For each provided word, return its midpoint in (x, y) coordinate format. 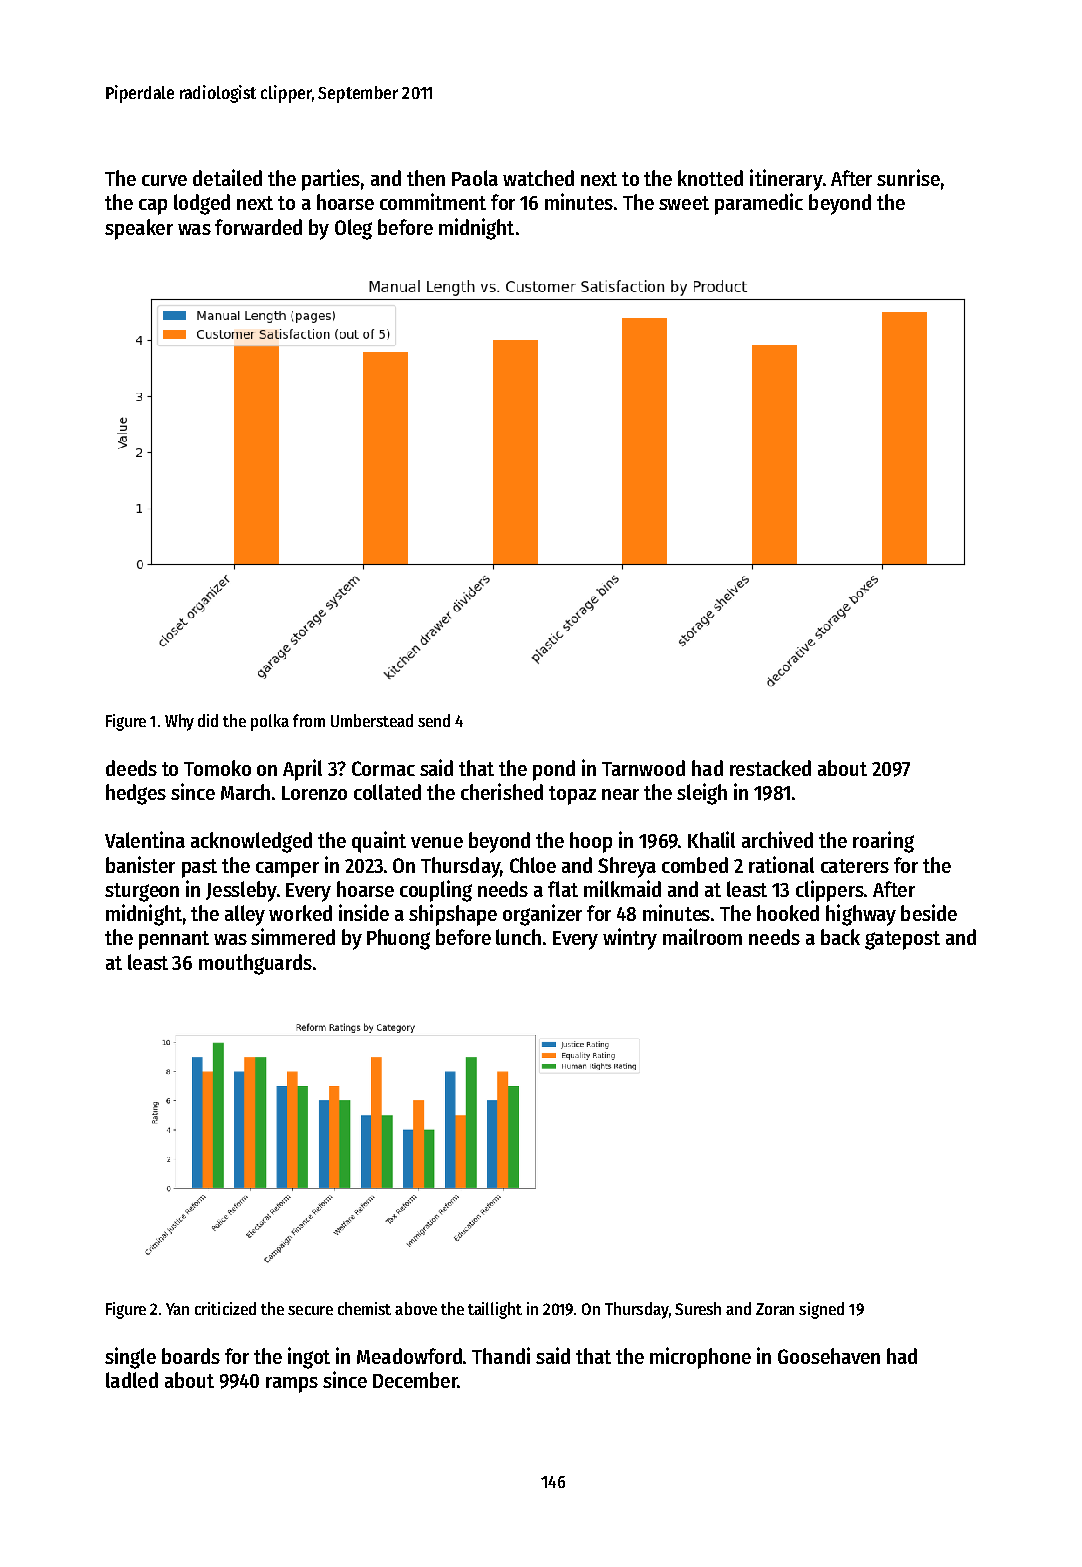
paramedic (759, 204)
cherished (502, 791)
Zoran (775, 1309)
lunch (518, 937)
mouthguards (255, 964)
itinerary (786, 180)
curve (164, 180)
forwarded (258, 227)
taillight (495, 1310)
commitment (433, 201)
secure (310, 1310)
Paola (475, 178)
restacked (770, 768)
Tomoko (217, 768)
